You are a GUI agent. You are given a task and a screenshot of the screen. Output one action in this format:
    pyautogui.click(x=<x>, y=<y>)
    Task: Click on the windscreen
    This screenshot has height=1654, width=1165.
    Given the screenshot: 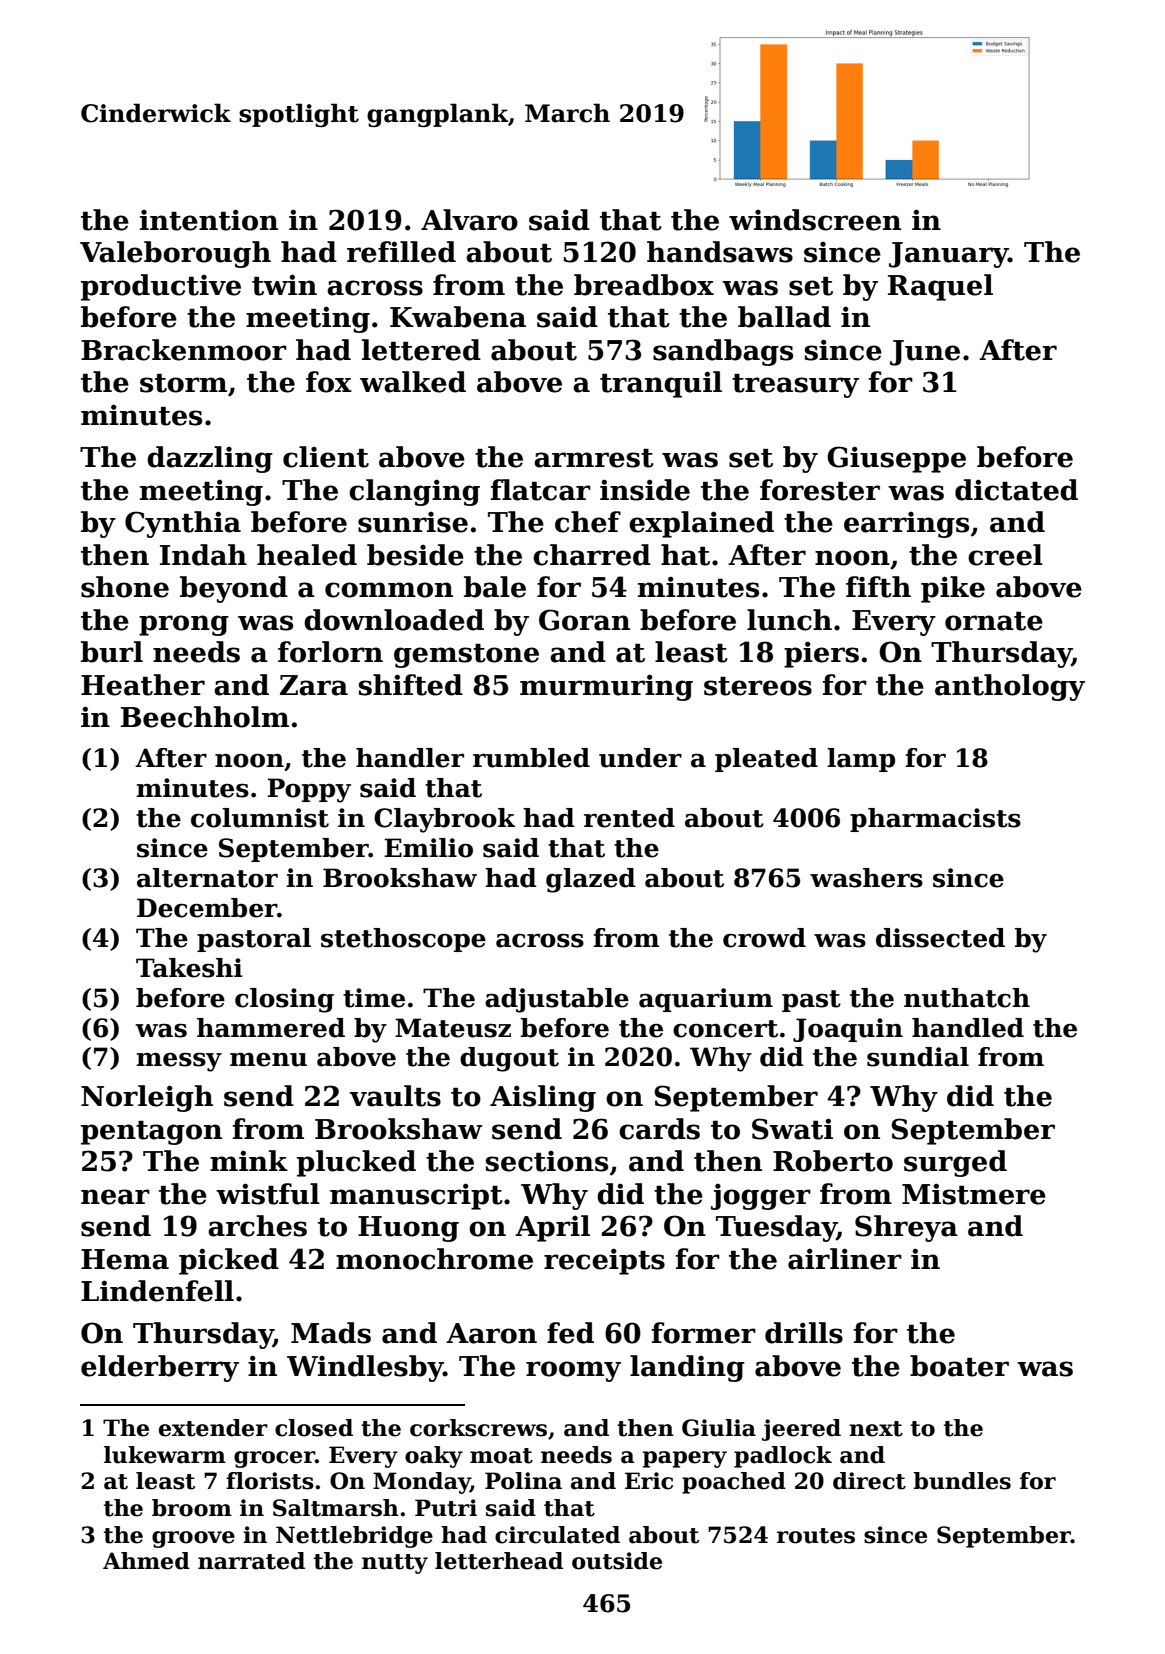 What is the action you would take?
    pyautogui.click(x=815, y=220)
